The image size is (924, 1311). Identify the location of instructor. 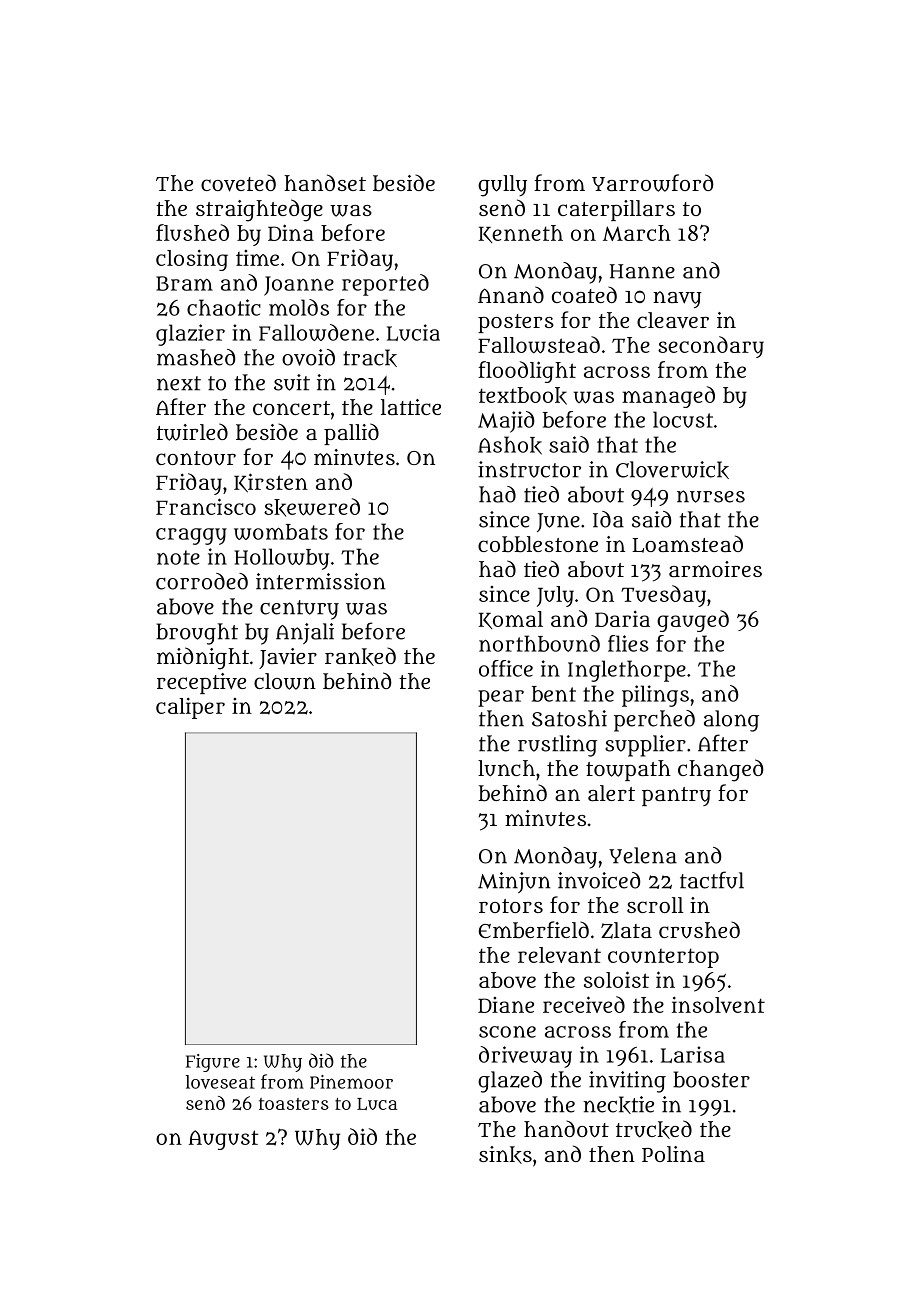
(529, 469).
